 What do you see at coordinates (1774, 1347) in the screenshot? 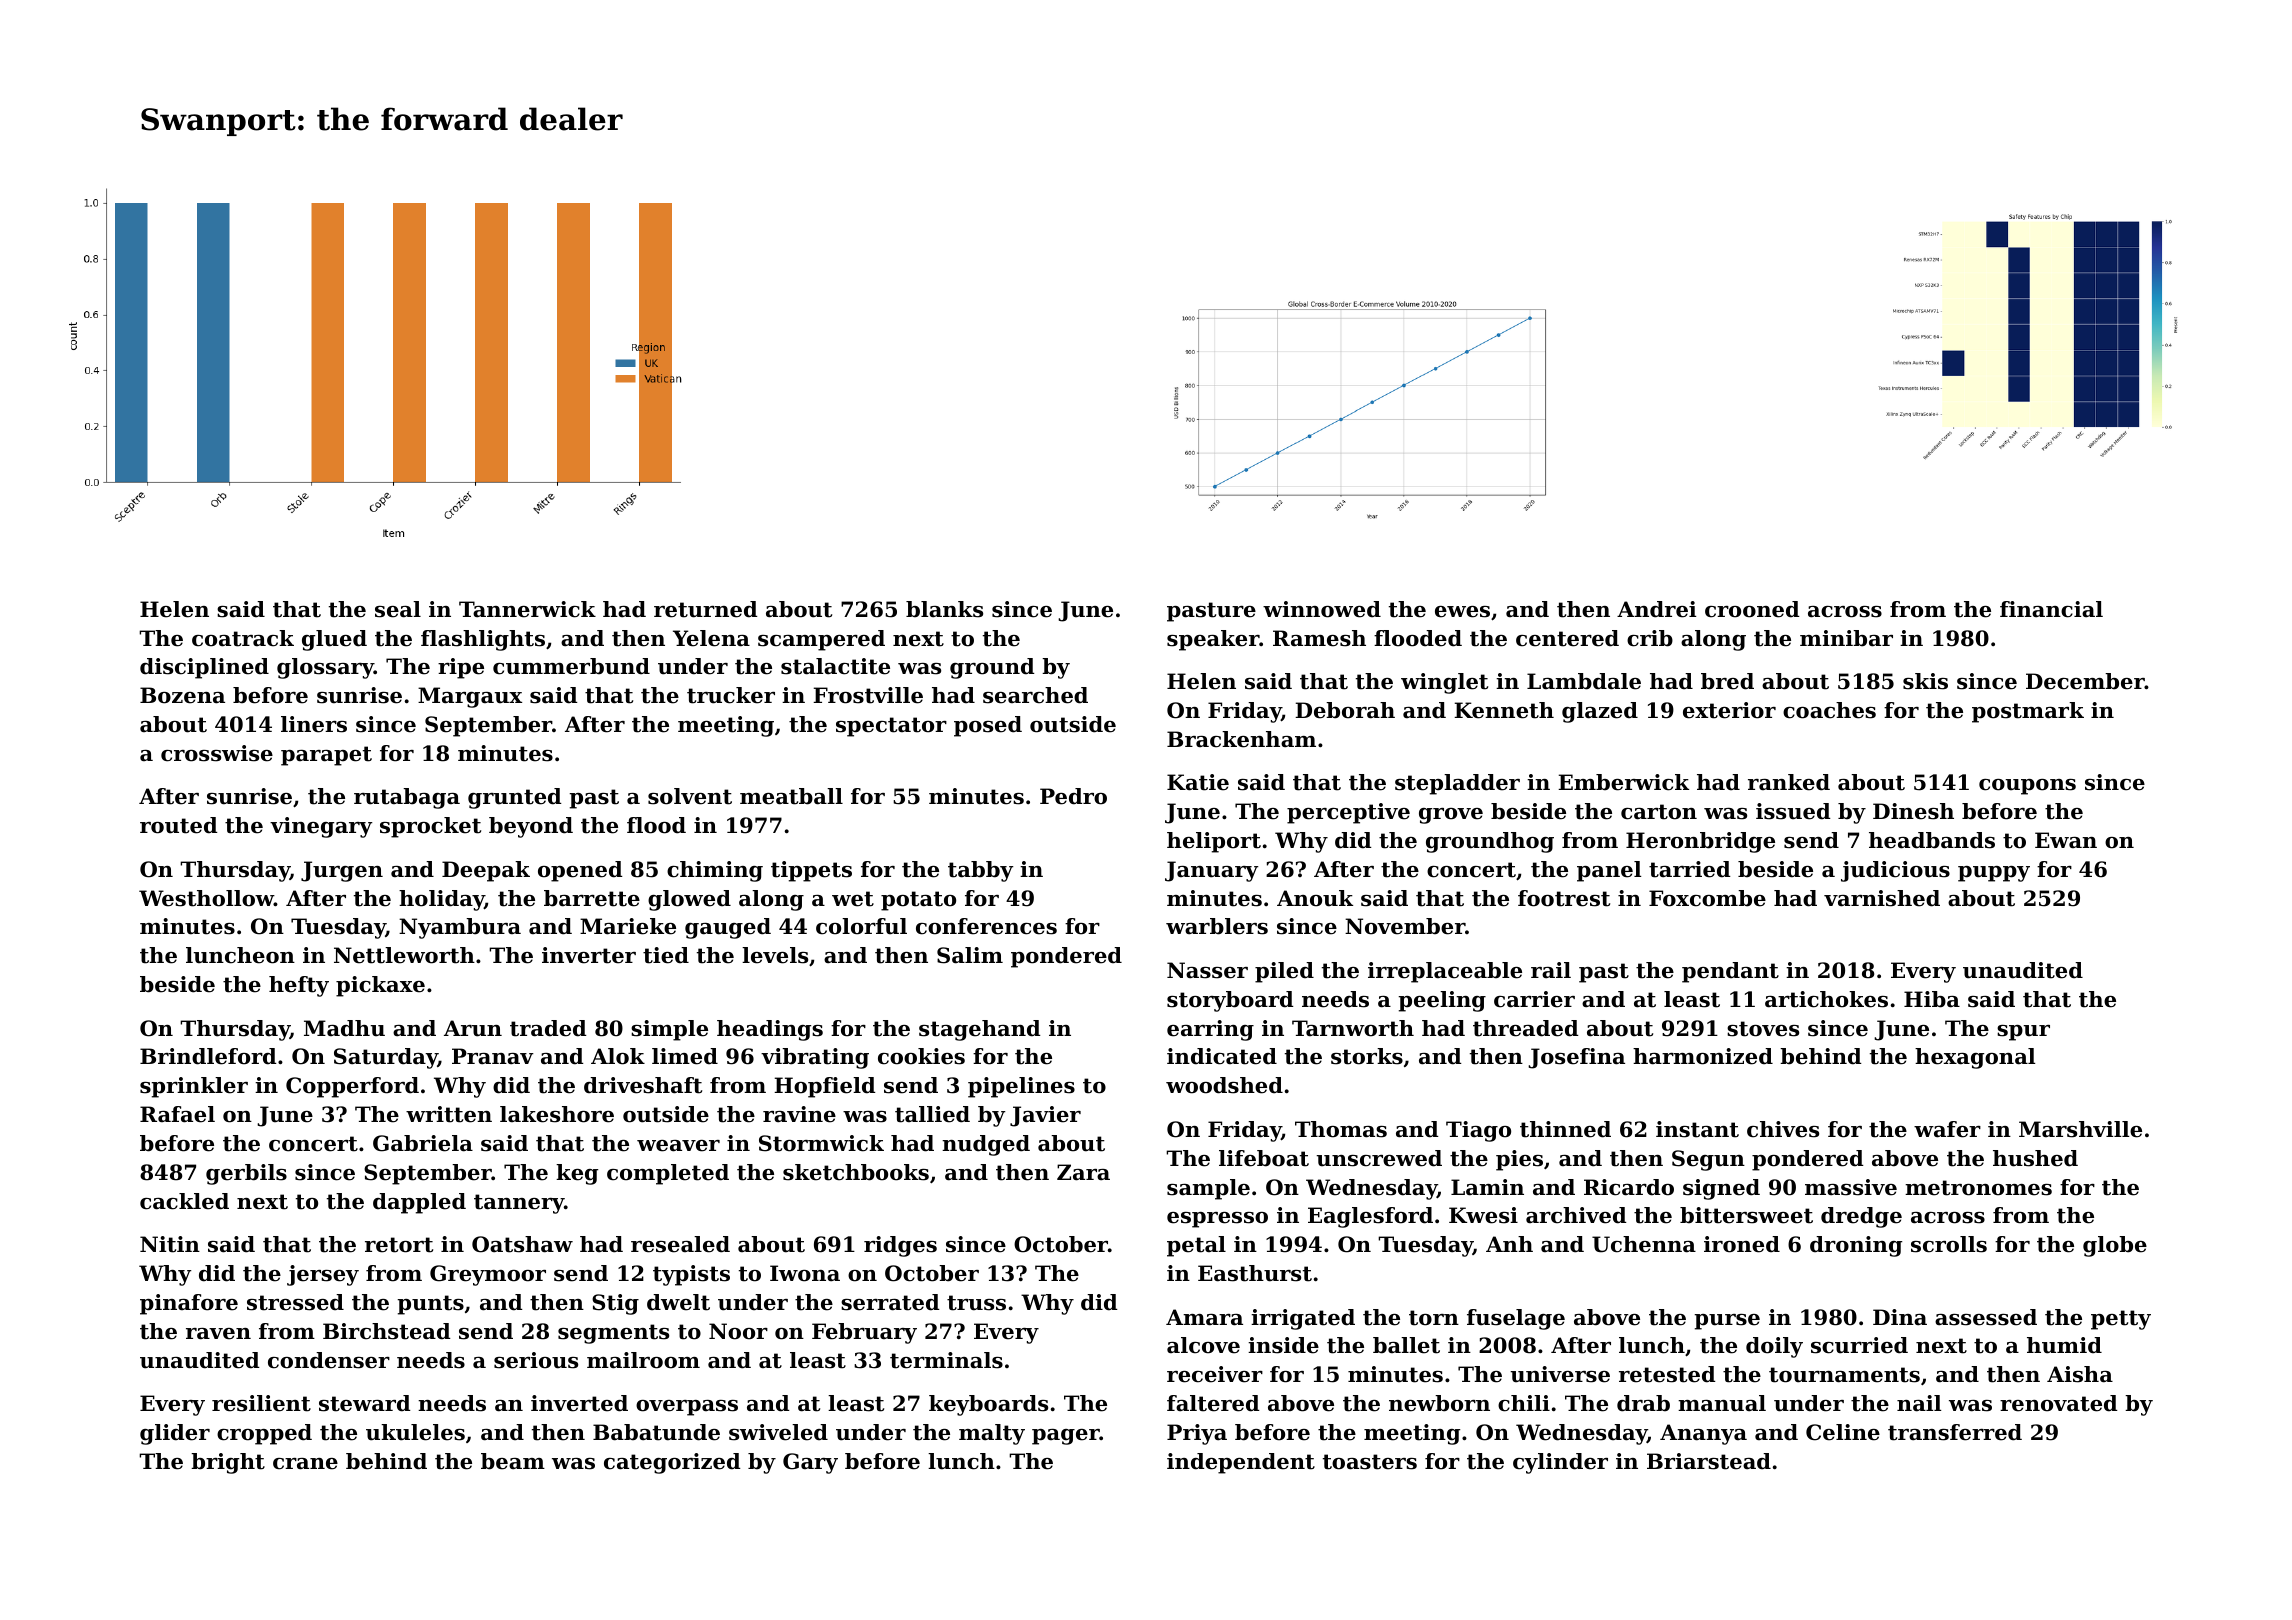
I see `doily` at bounding box center [1774, 1347].
